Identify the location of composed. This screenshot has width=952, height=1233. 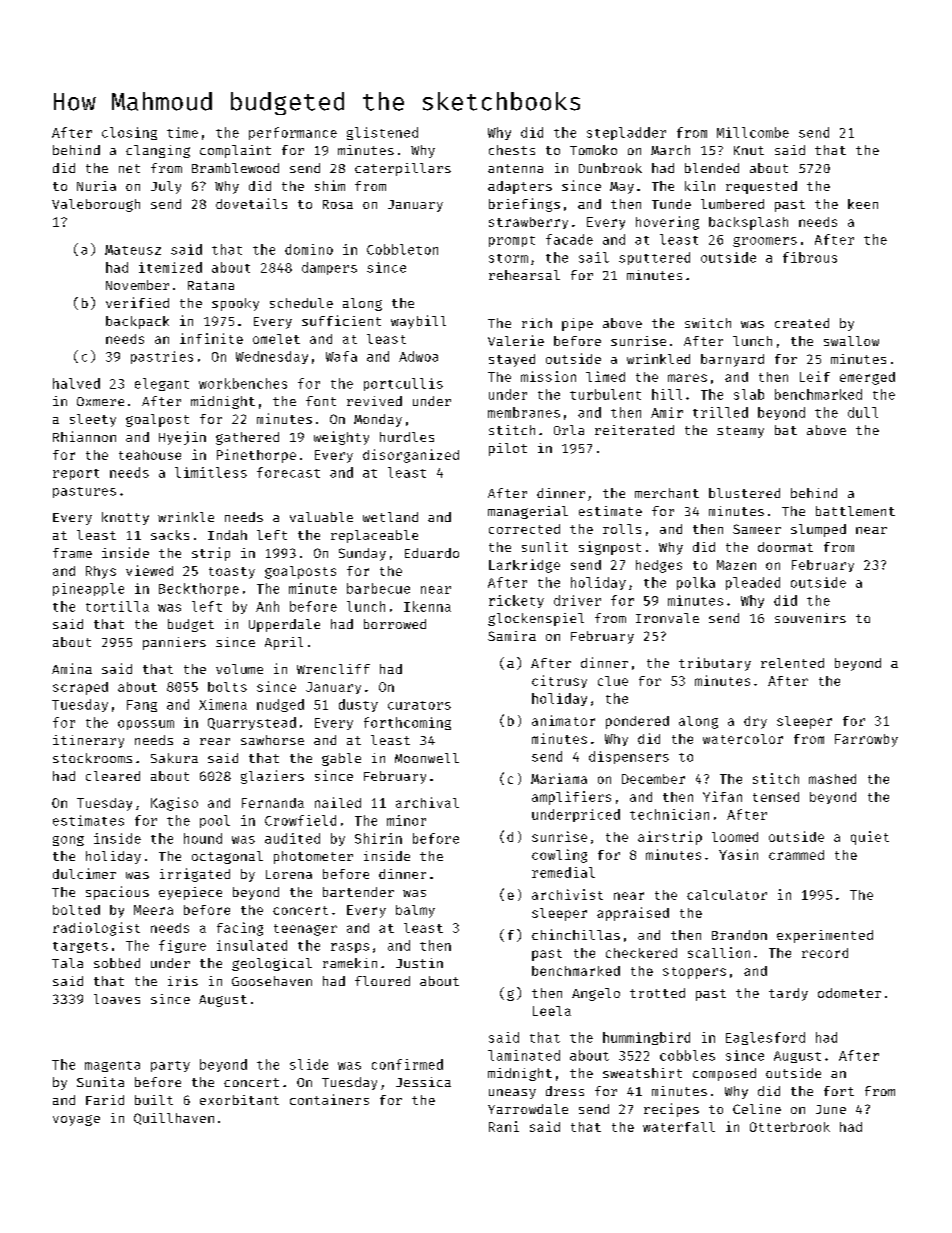
(724, 1074).
